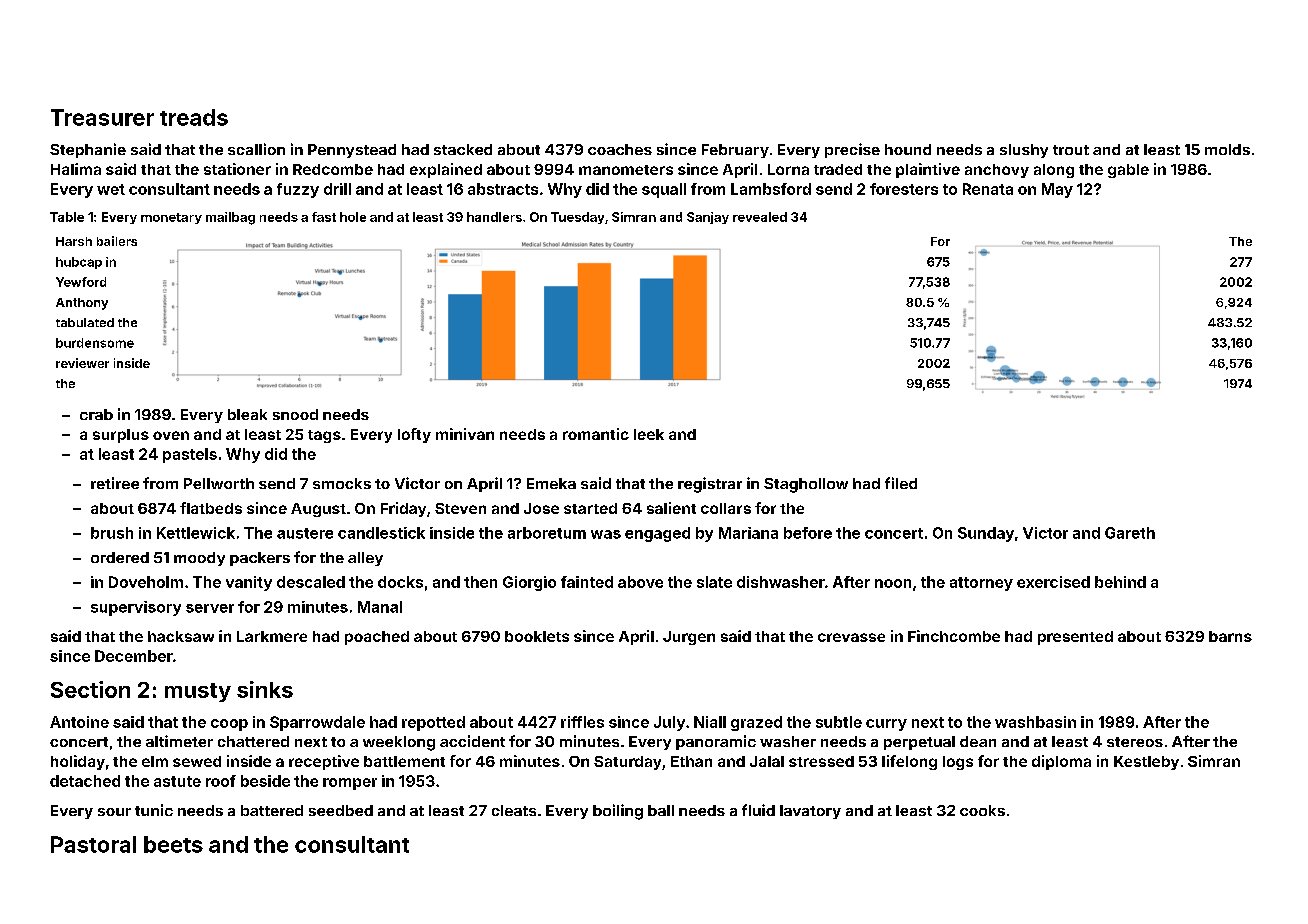 This page has height=924, width=1308. I want to click on burdensome, so click(95, 343).
